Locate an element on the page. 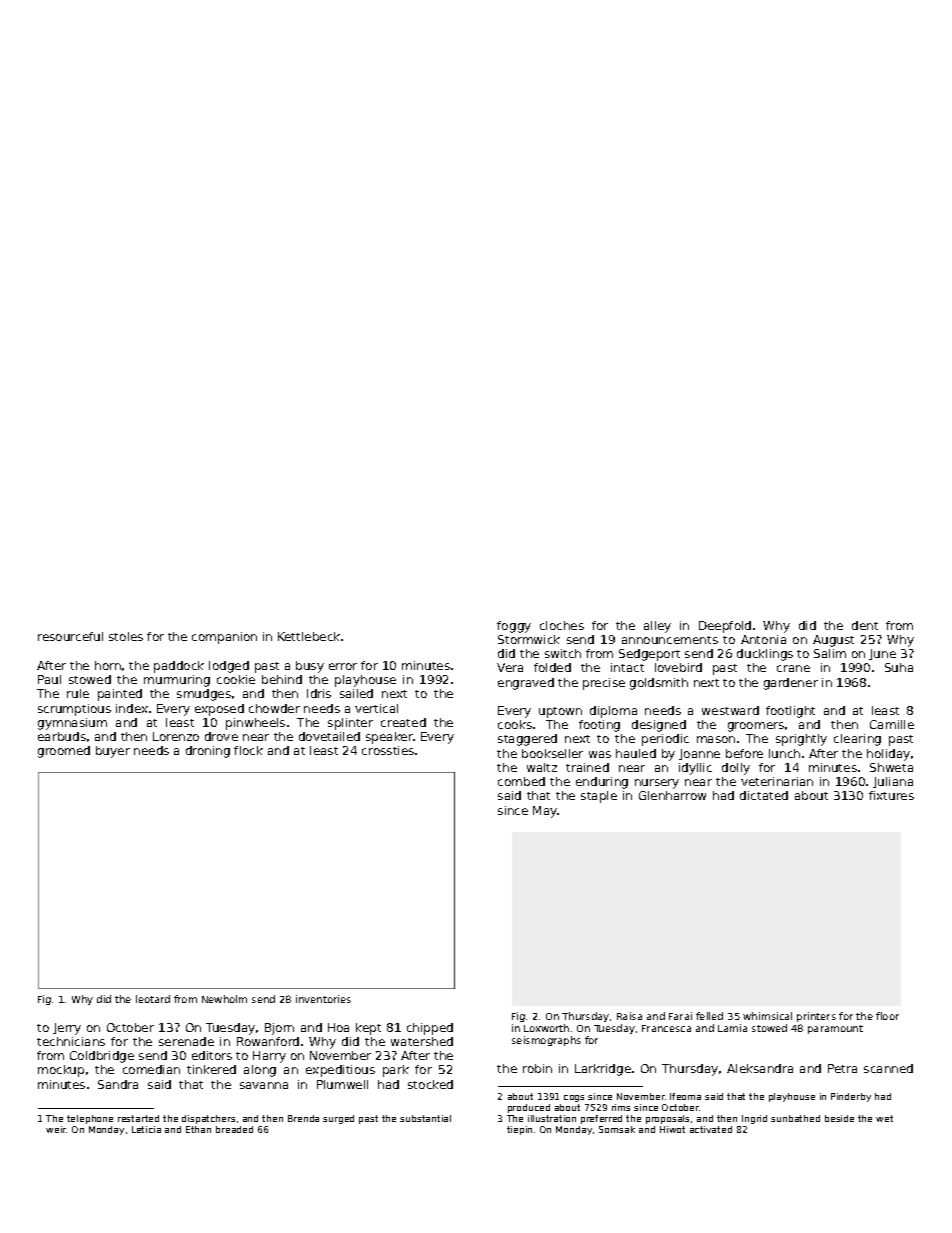 The height and width of the page is (1233, 952). inventories is located at coordinates (323, 999).
